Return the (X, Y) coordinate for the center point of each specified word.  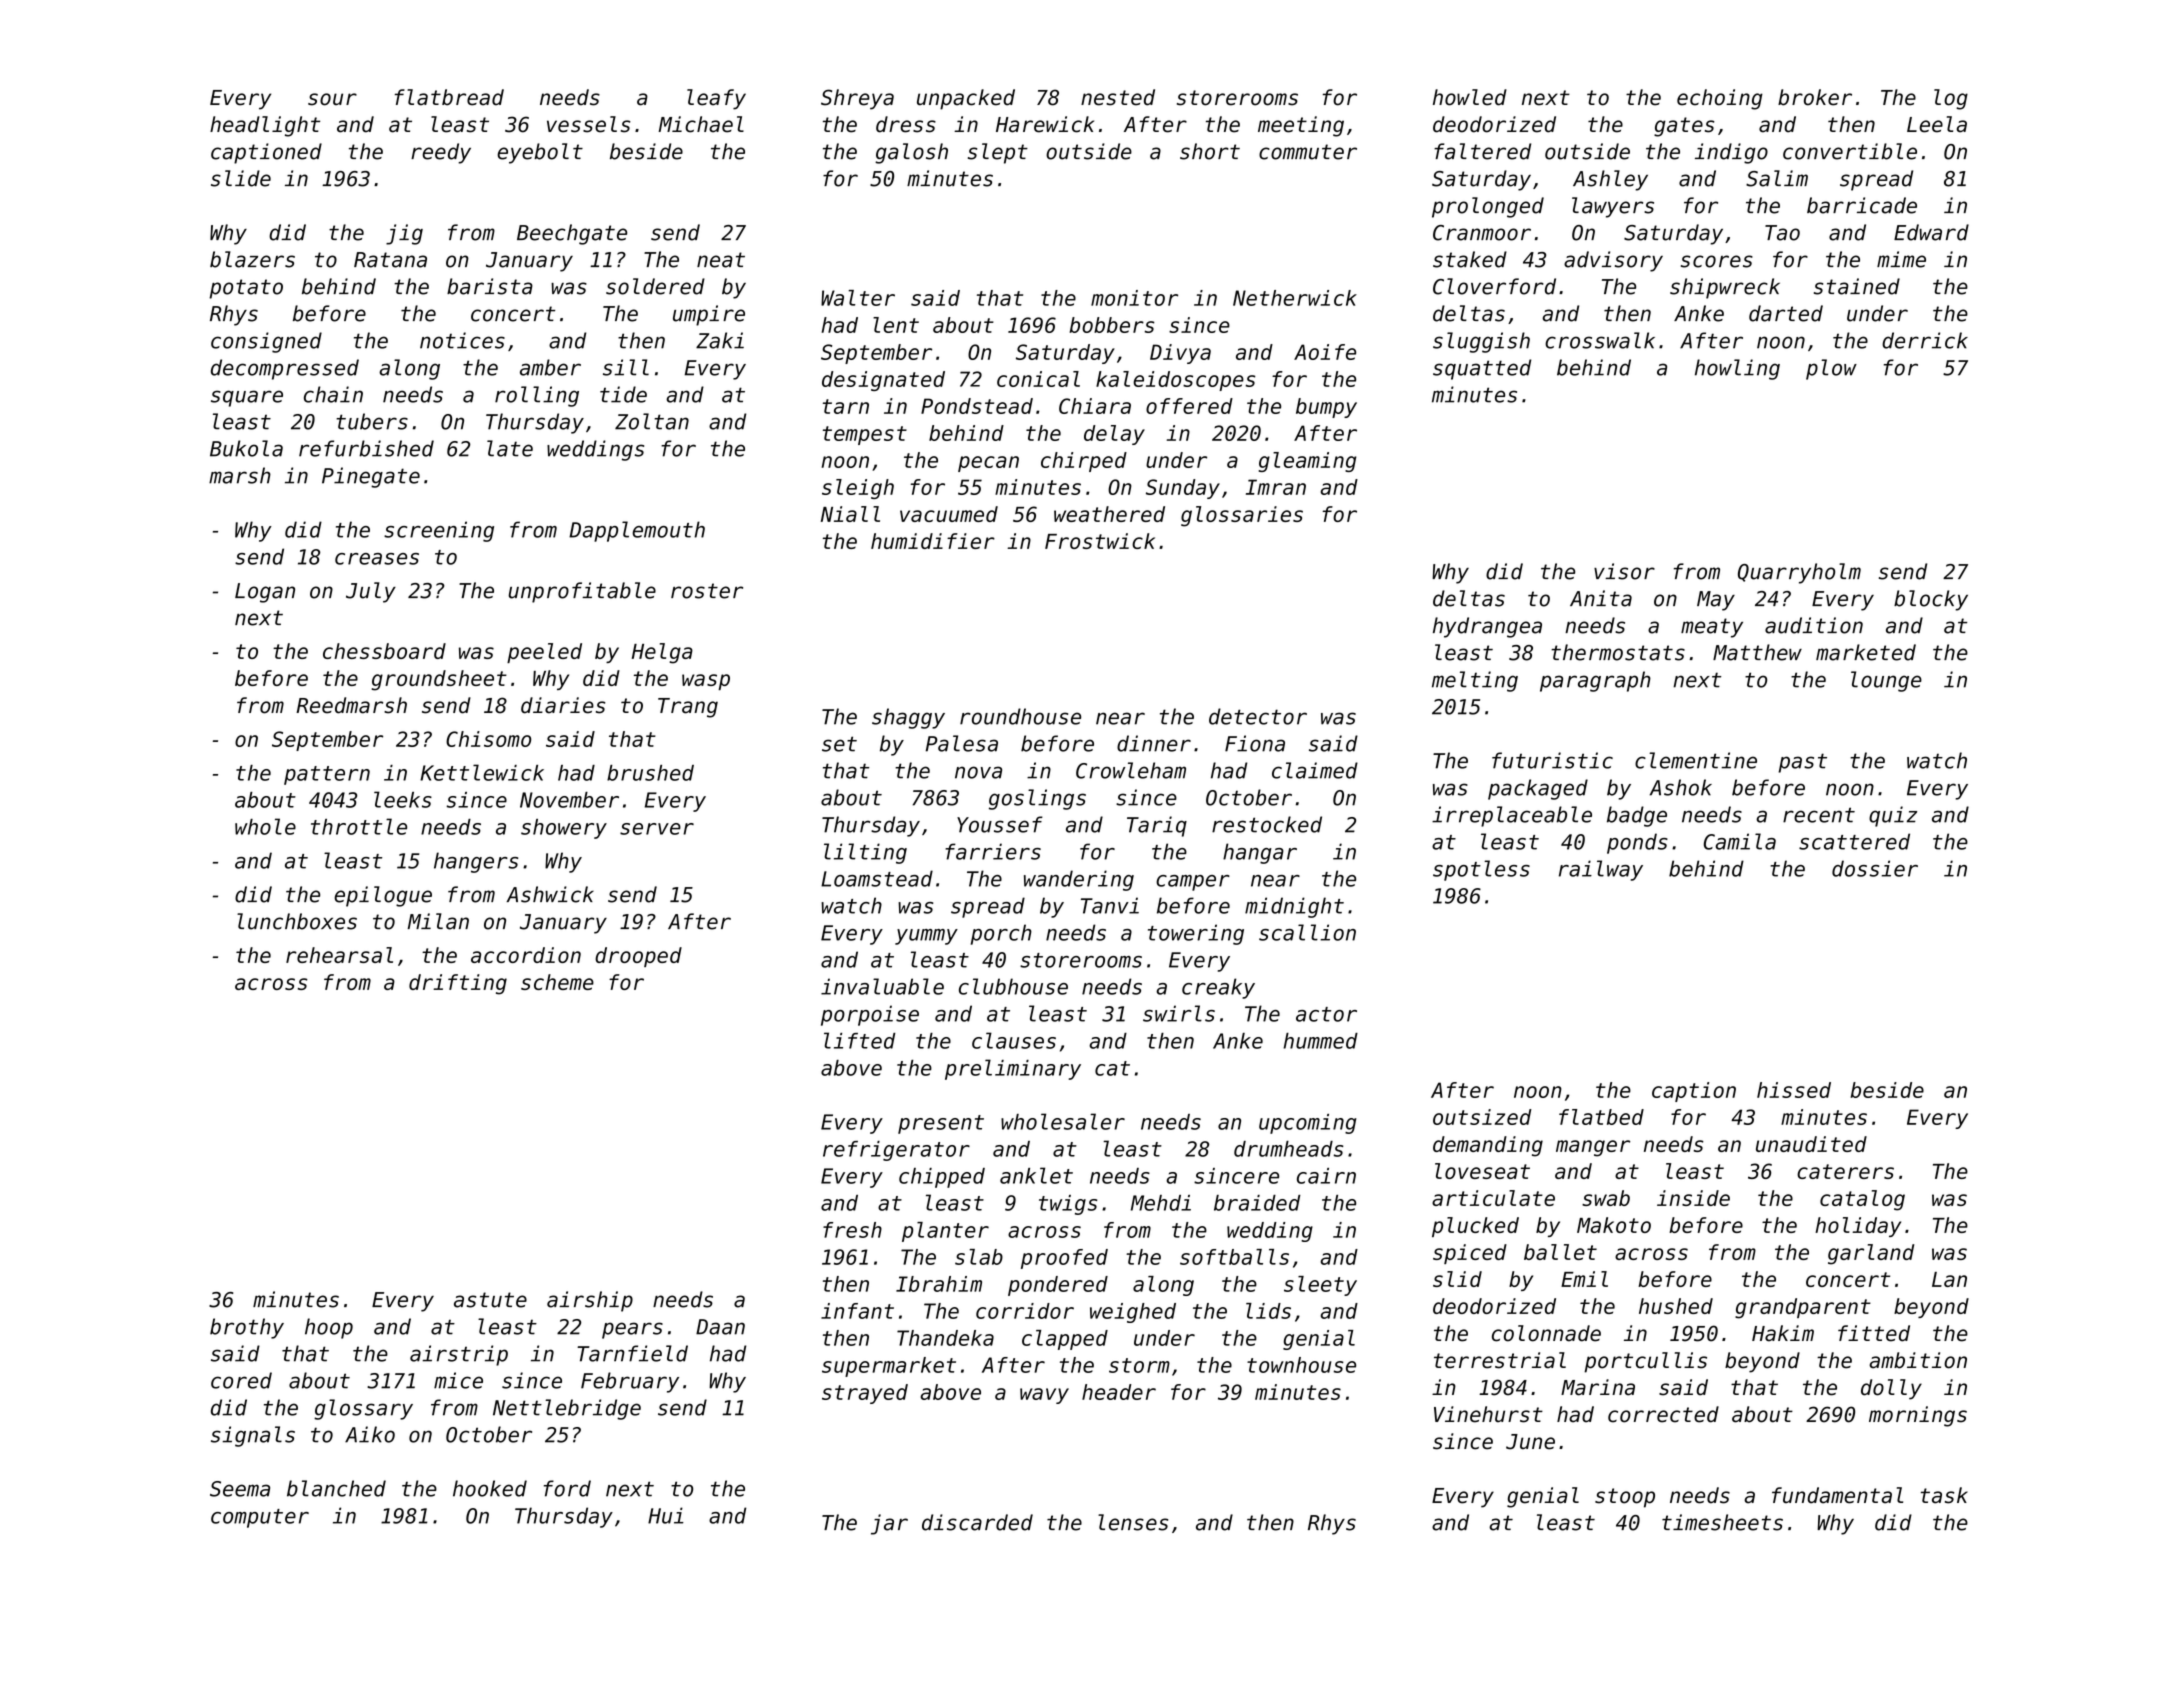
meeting (1301, 126)
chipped (942, 1178)
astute (490, 1300)
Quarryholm (1799, 573)
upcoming (1307, 1124)
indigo (1731, 153)
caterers (1845, 1171)
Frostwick (1100, 541)
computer (260, 1518)
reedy (441, 153)
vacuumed (949, 514)
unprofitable (582, 592)
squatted (1482, 369)
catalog (1862, 1200)
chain (333, 394)
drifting (458, 984)
